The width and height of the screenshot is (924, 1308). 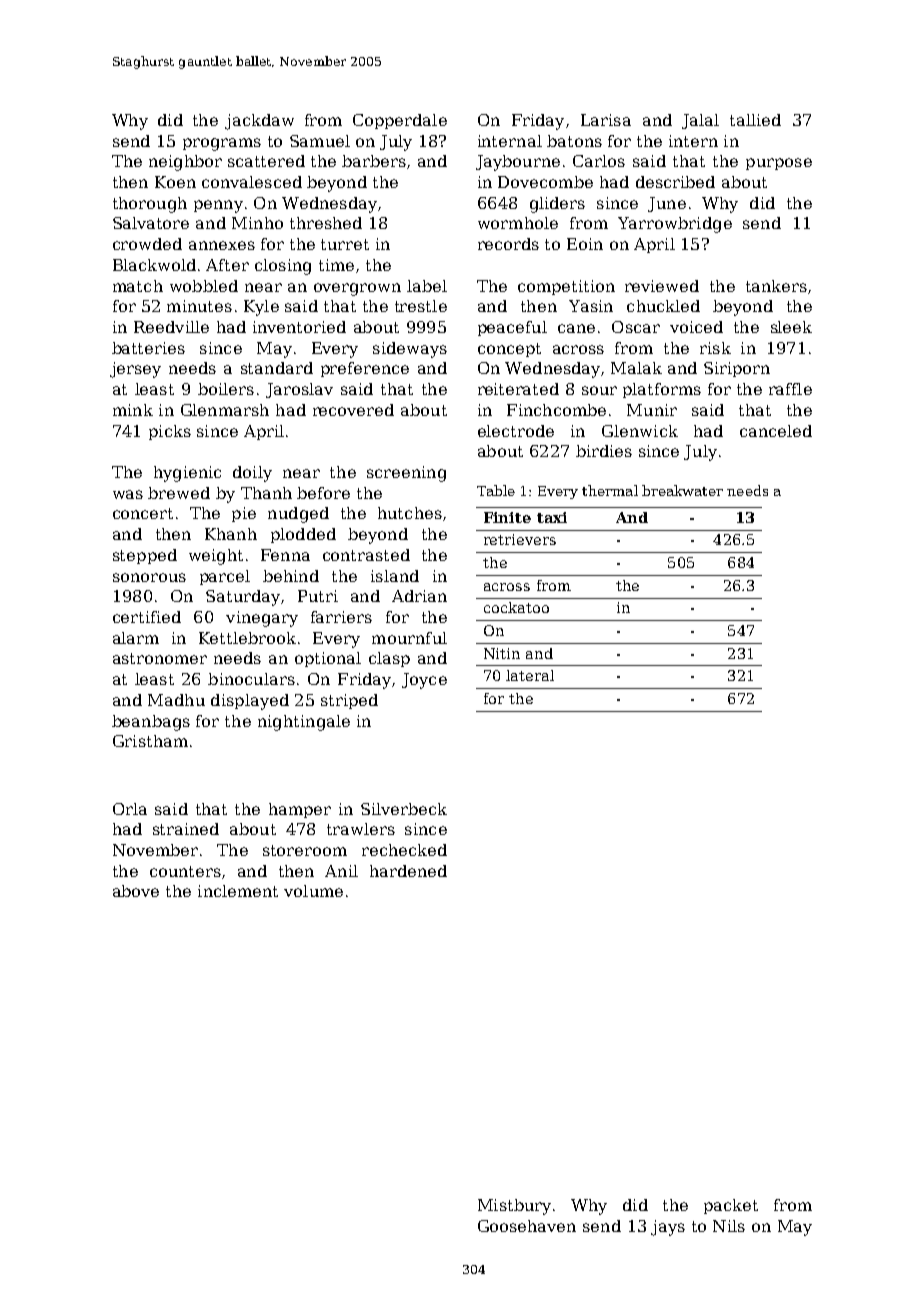 What do you see at coordinates (509, 350) in the screenshot?
I see `concept` at bounding box center [509, 350].
